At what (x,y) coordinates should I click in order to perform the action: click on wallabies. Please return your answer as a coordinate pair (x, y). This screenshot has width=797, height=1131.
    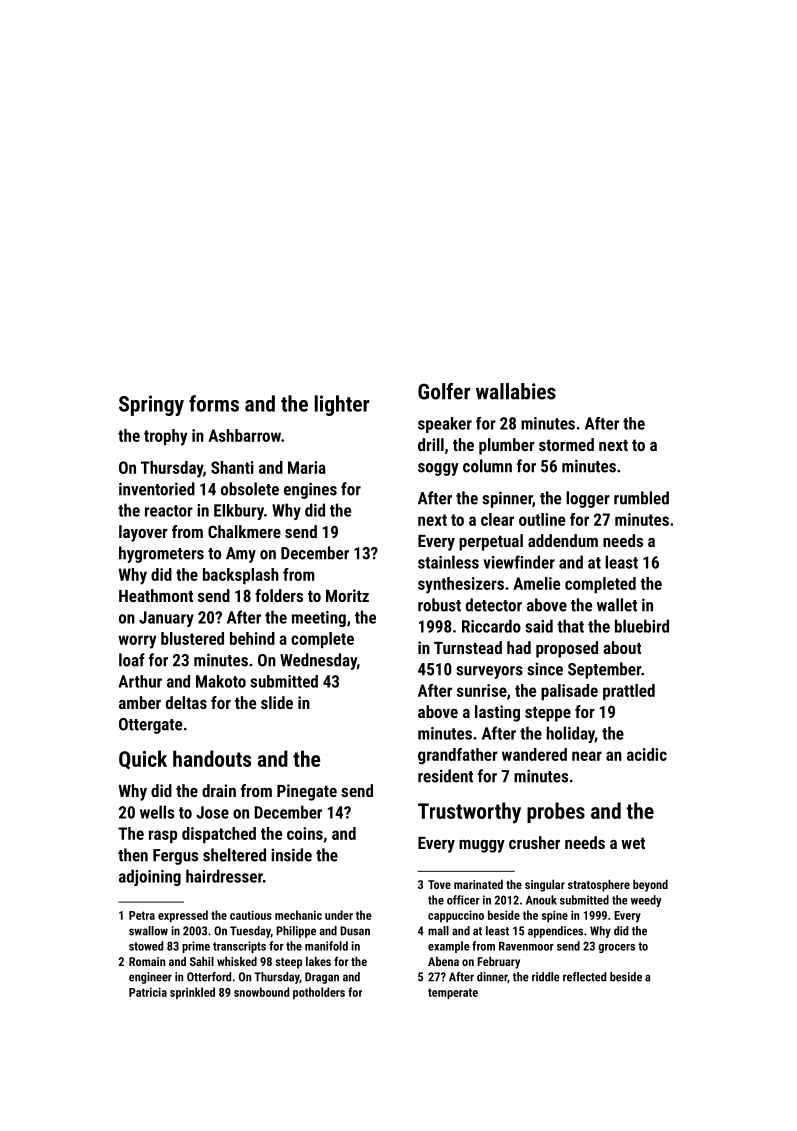
    Looking at the image, I should click on (516, 391).
